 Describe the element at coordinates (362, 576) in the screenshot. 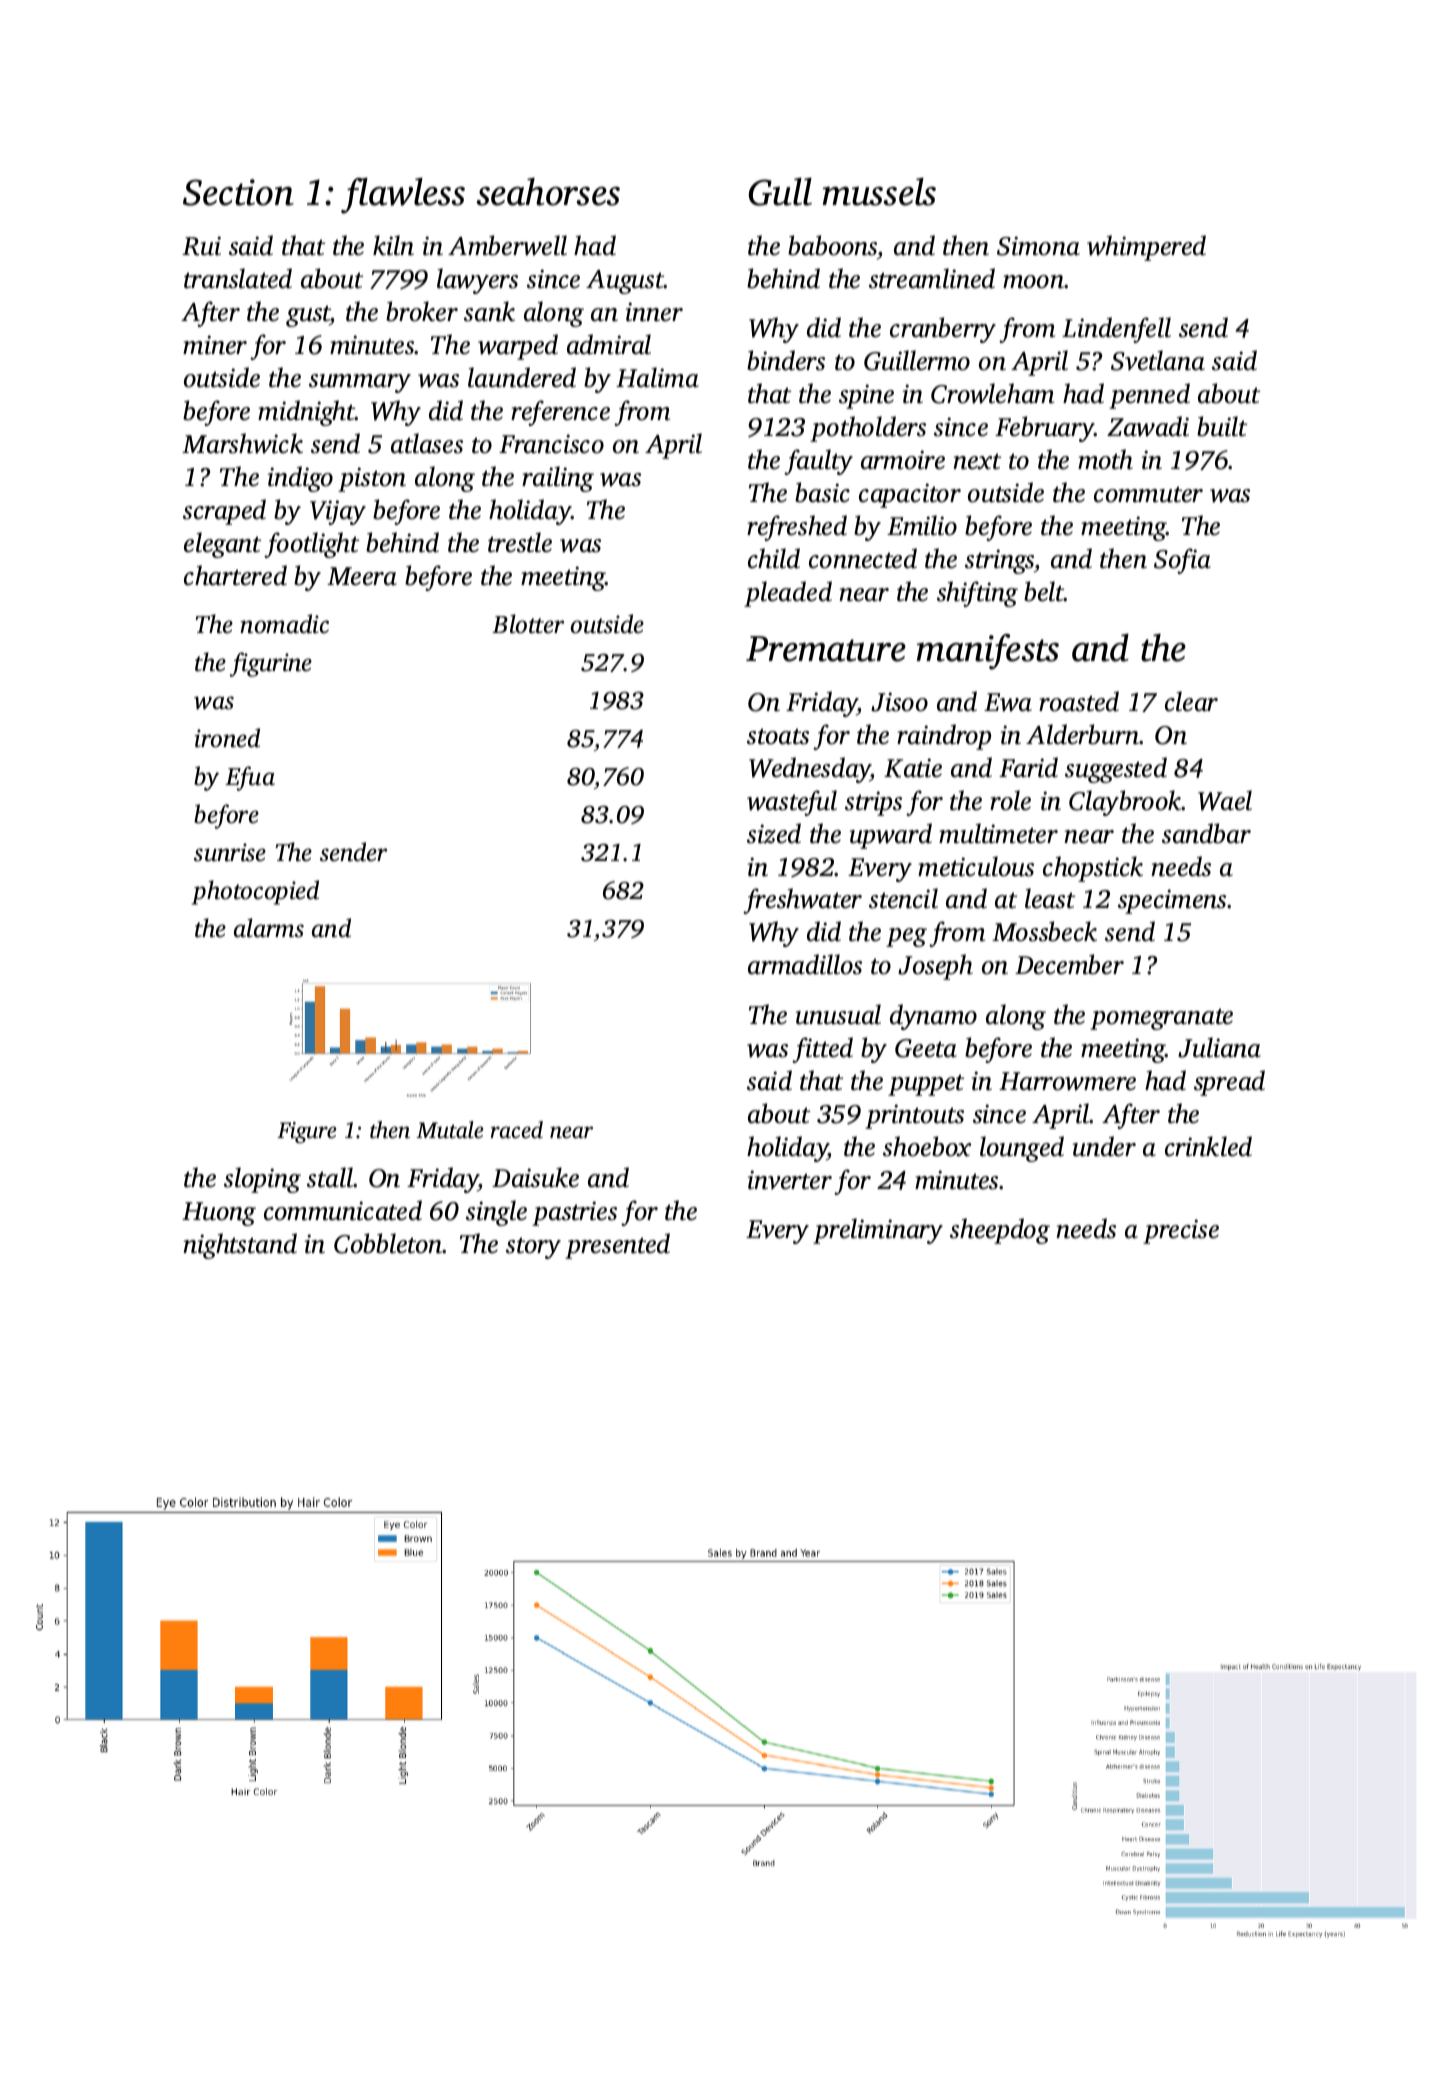

I see `Meera` at that location.
